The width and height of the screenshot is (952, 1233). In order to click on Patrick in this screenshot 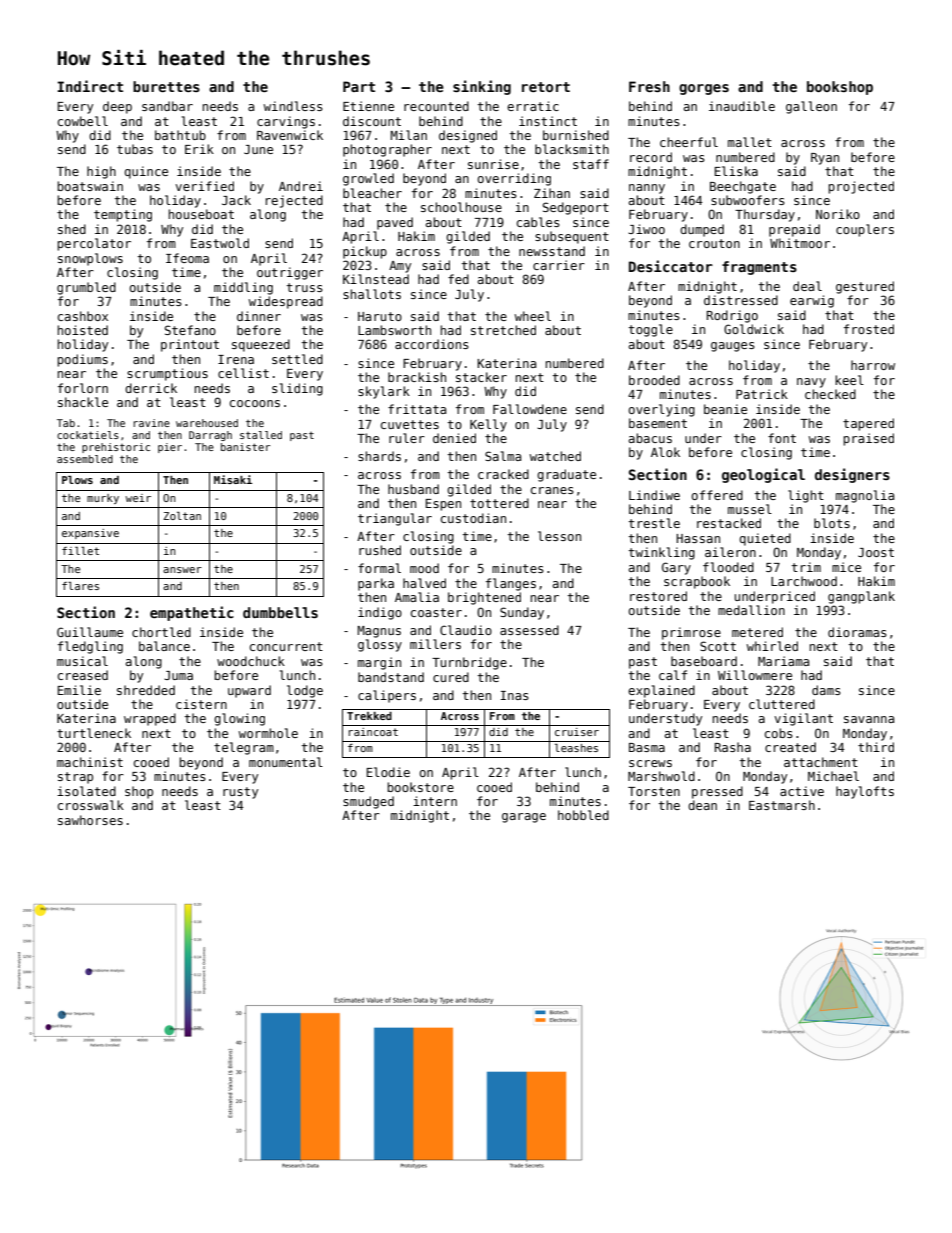, I will do `click(762, 394)`.
